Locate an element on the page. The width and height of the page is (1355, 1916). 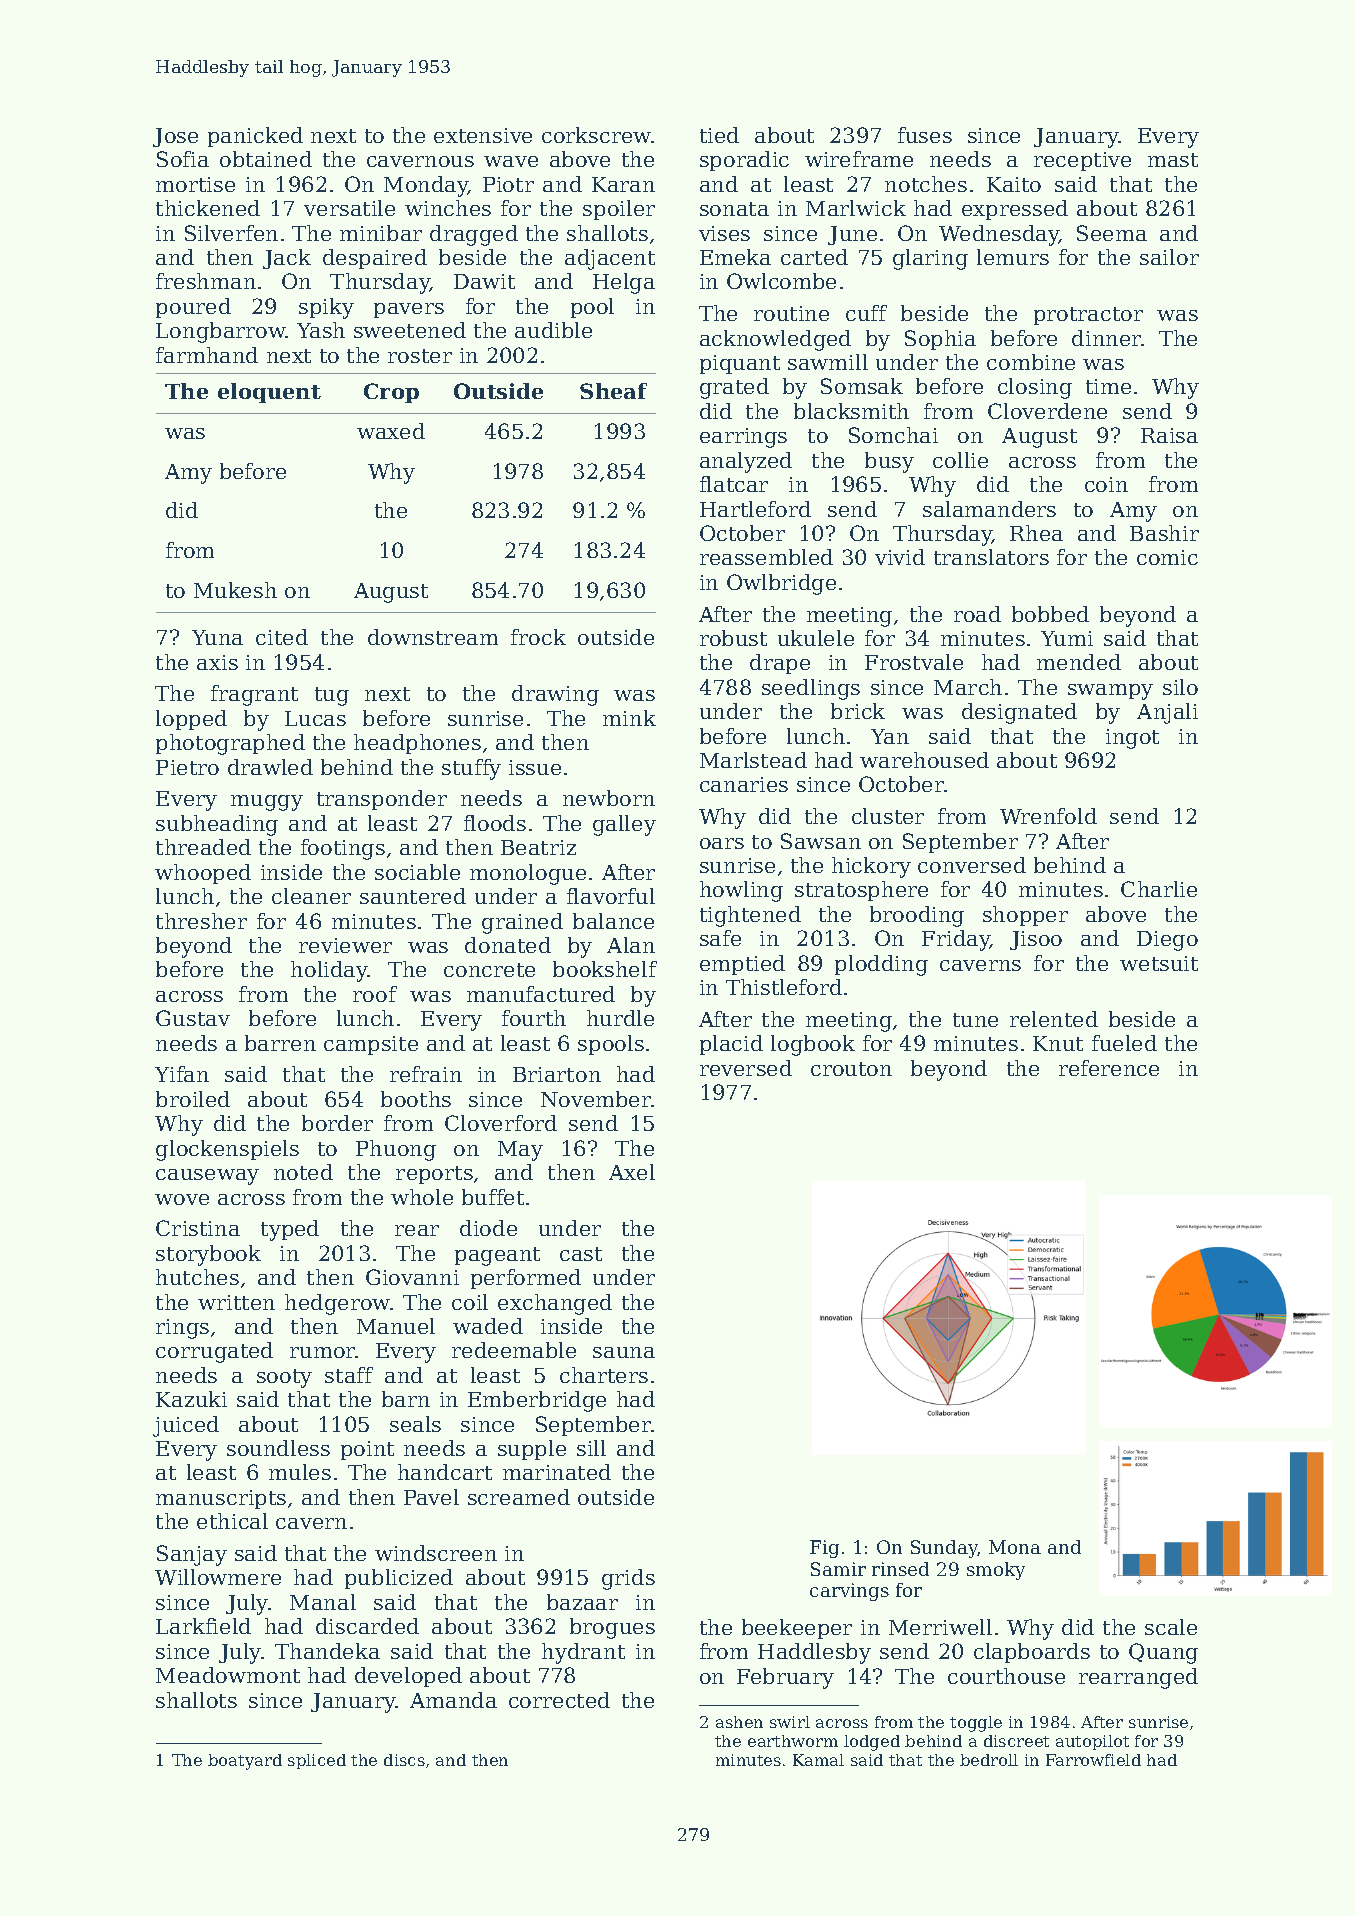
Marlwick is located at coordinates (856, 208).
